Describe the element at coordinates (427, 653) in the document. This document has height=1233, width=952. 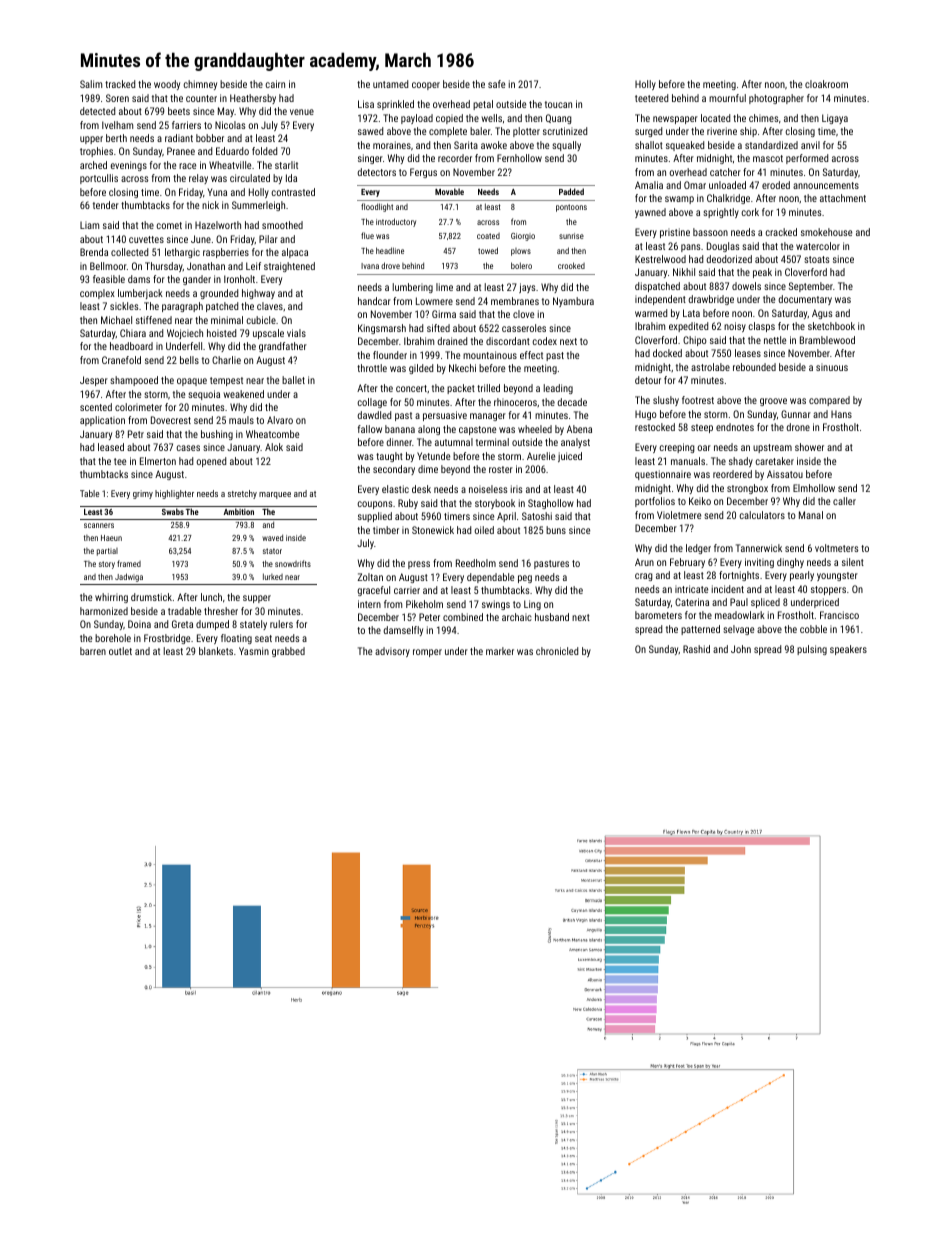
I see `romper` at that location.
